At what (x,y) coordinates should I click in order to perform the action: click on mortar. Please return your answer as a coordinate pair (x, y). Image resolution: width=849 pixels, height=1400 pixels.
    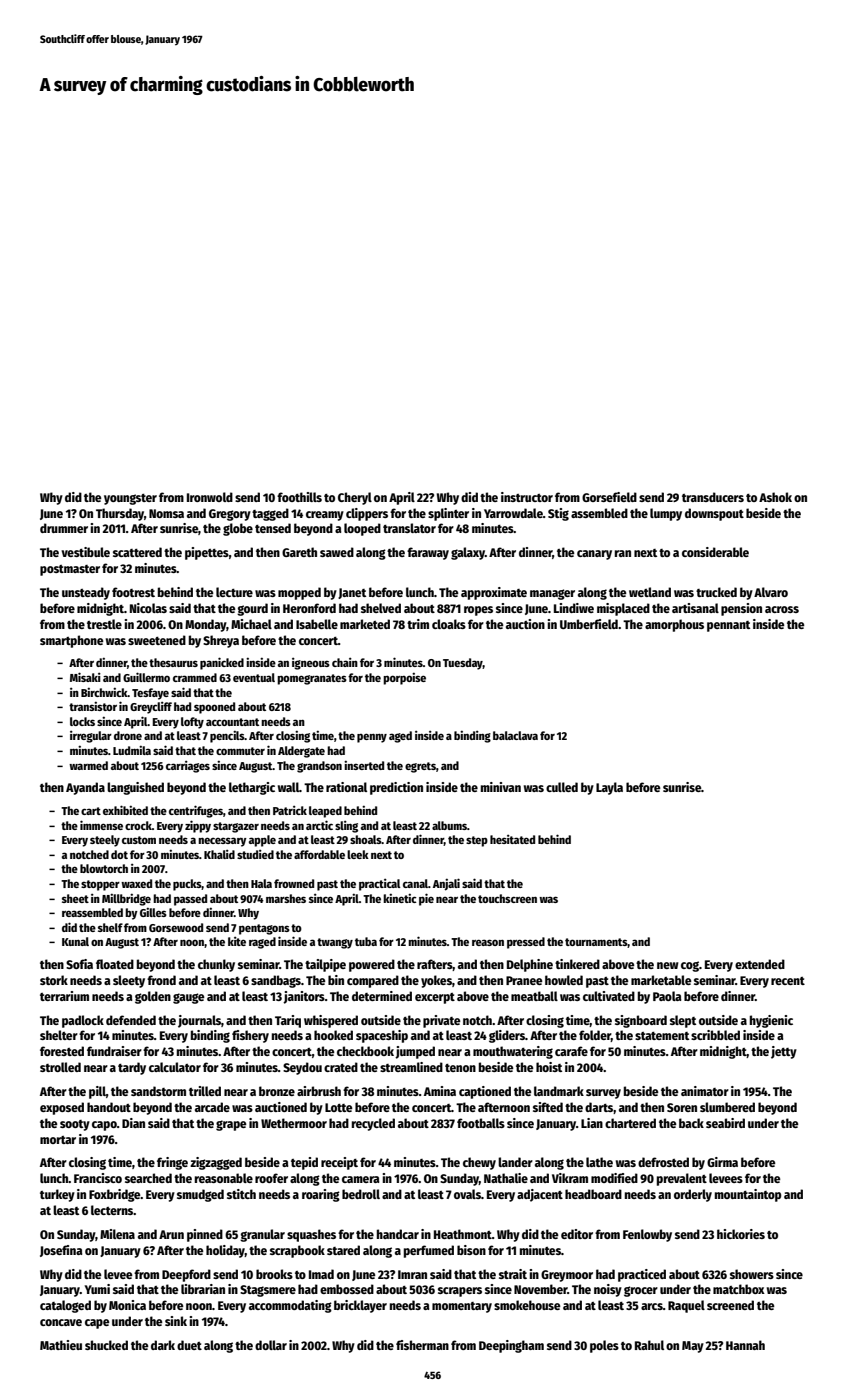
    Looking at the image, I should click on (58, 1140).
